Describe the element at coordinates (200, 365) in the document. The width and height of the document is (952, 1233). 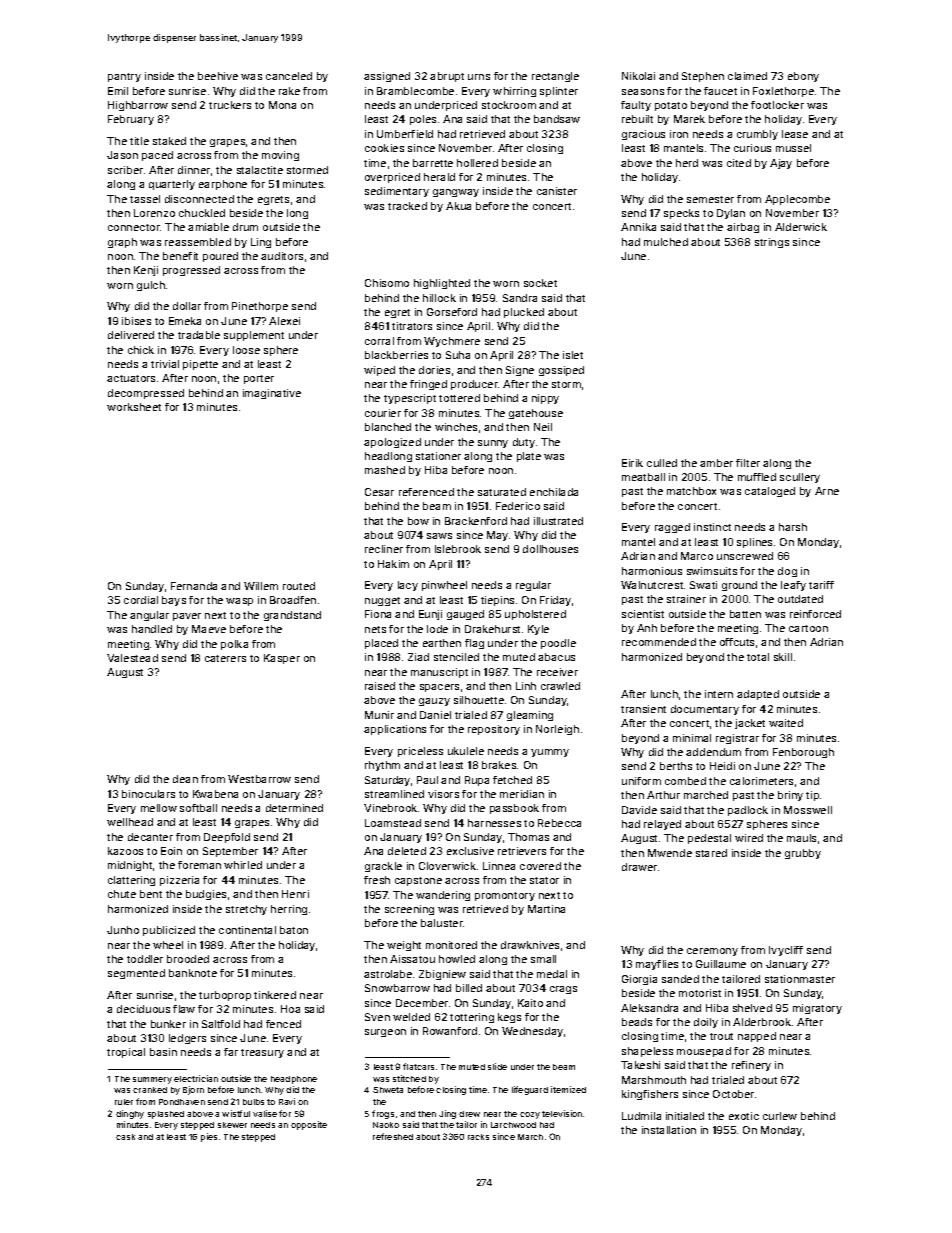
I see `pipette` at that location.
